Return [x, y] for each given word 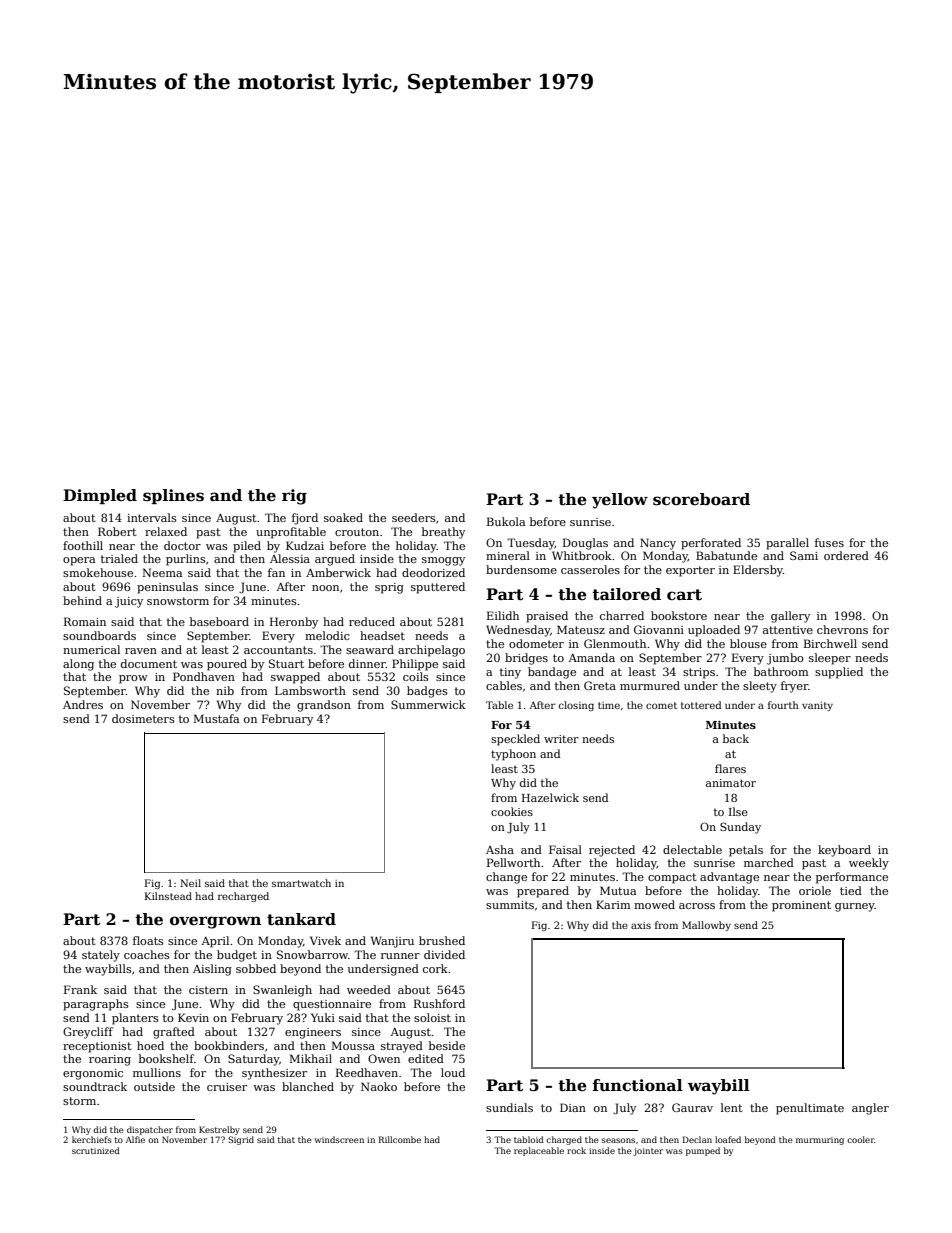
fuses [829, 542]
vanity [817, 706]
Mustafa [216, 718]
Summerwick [428, 704]
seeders [414, 517]
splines [173, 496]
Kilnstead [168, 896]
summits [510, 905]
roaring [110, 1060]
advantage [729, 878]
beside [447, 1045]
